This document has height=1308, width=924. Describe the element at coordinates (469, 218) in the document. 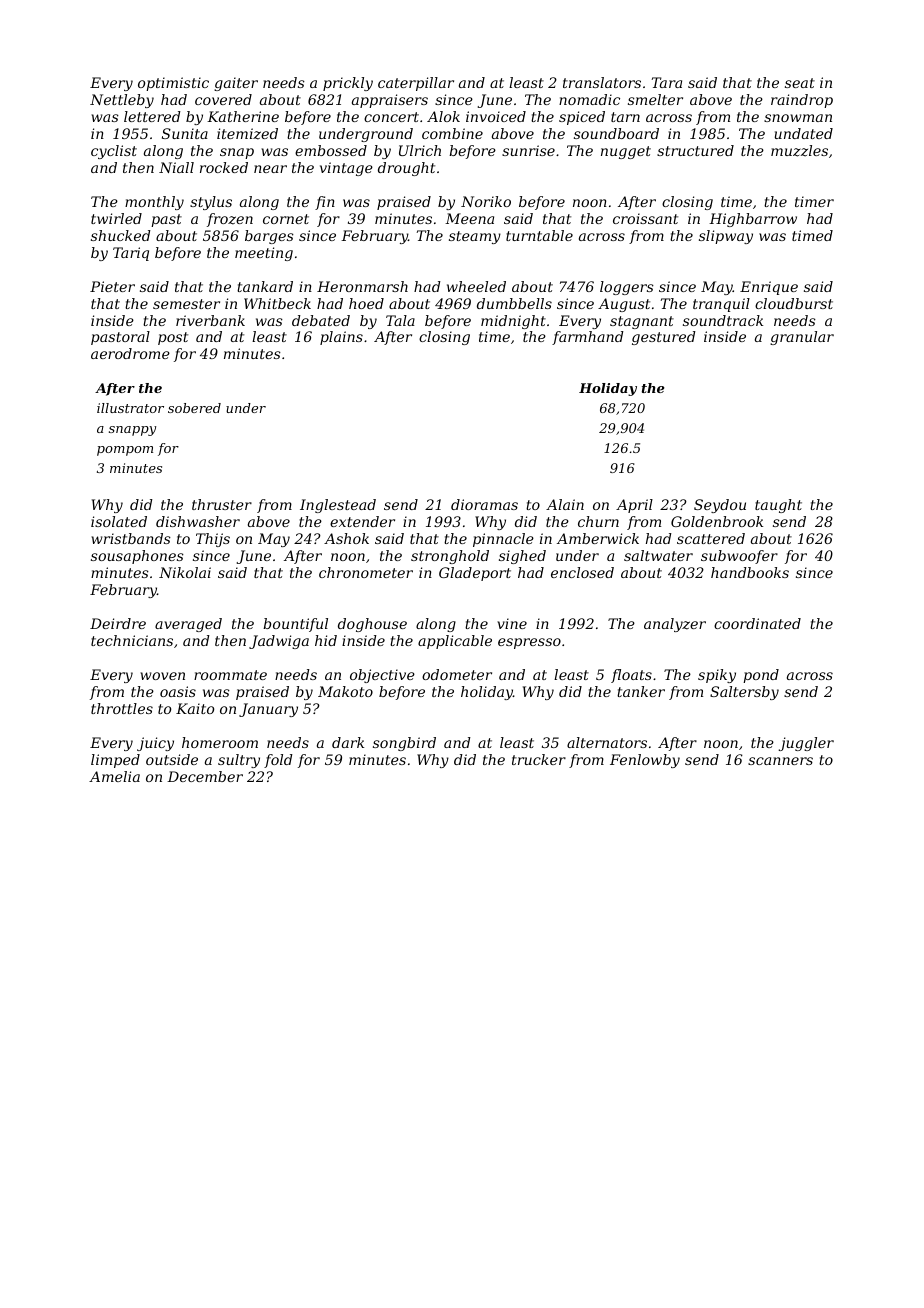

I see `Meena` at that location.
